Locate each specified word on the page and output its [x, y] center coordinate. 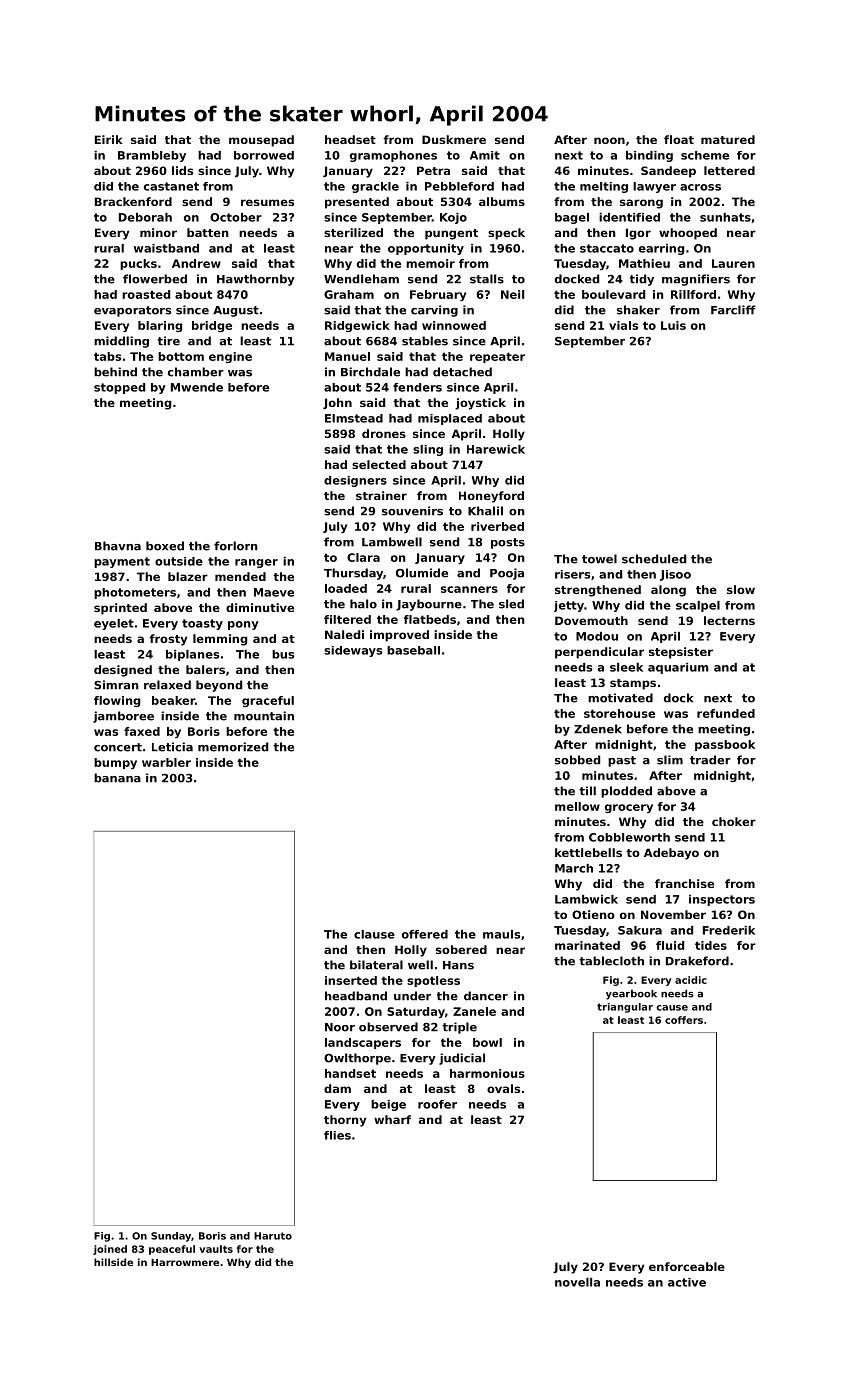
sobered [461, 949]
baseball [413, 650]
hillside [113, 1262]
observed [388, 1027]
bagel [572, 218]
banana [117, 778]
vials [623, 325]
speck [506, 234]
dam [337, 1088]
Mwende [197, 387]
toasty [202, 624]
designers [355, 481]
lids [182, 170]
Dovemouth [591, 620]
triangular [625, 1008]
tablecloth [611, 961]
